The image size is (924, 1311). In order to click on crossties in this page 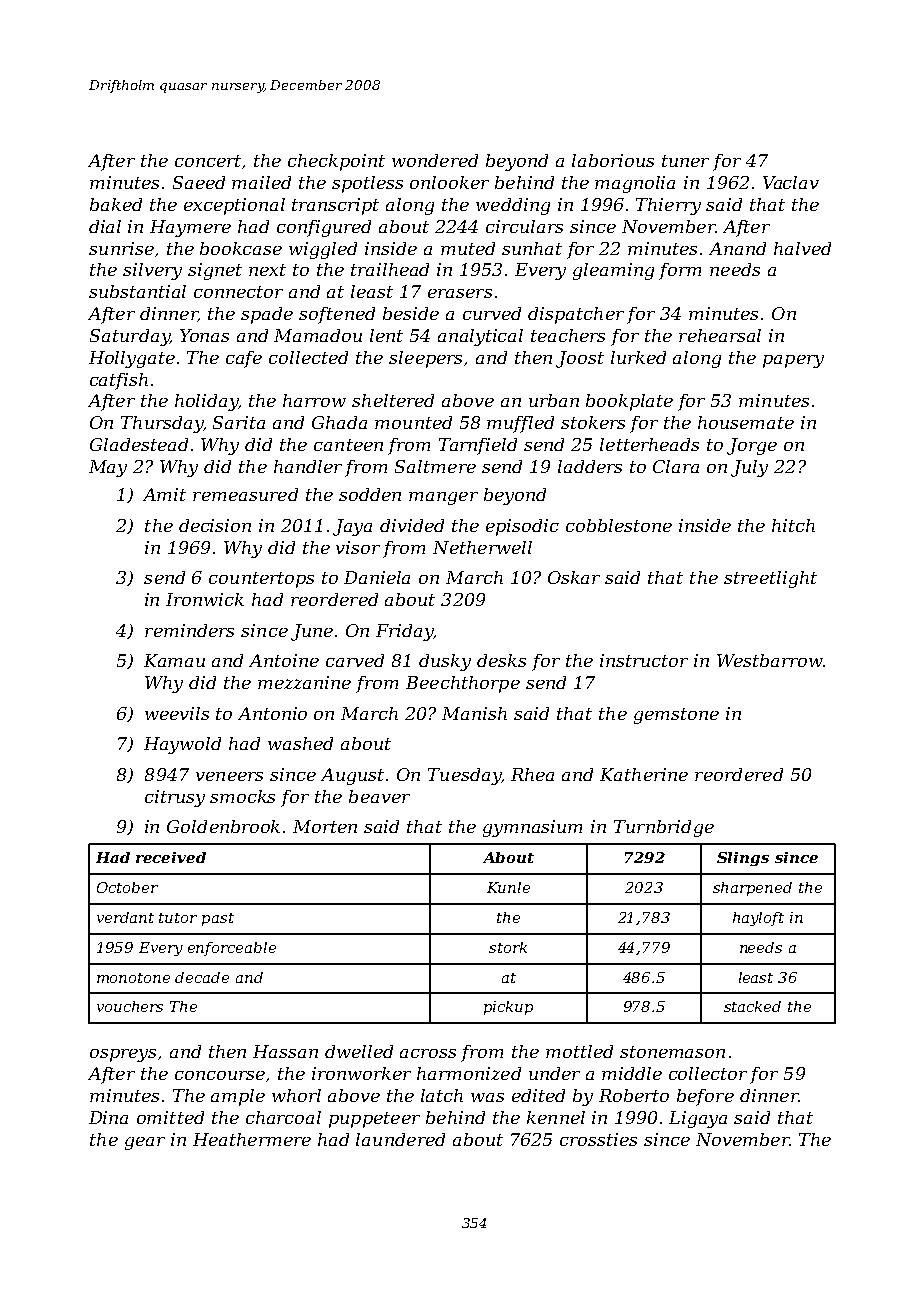, I will do `click(598, 1139)`.
